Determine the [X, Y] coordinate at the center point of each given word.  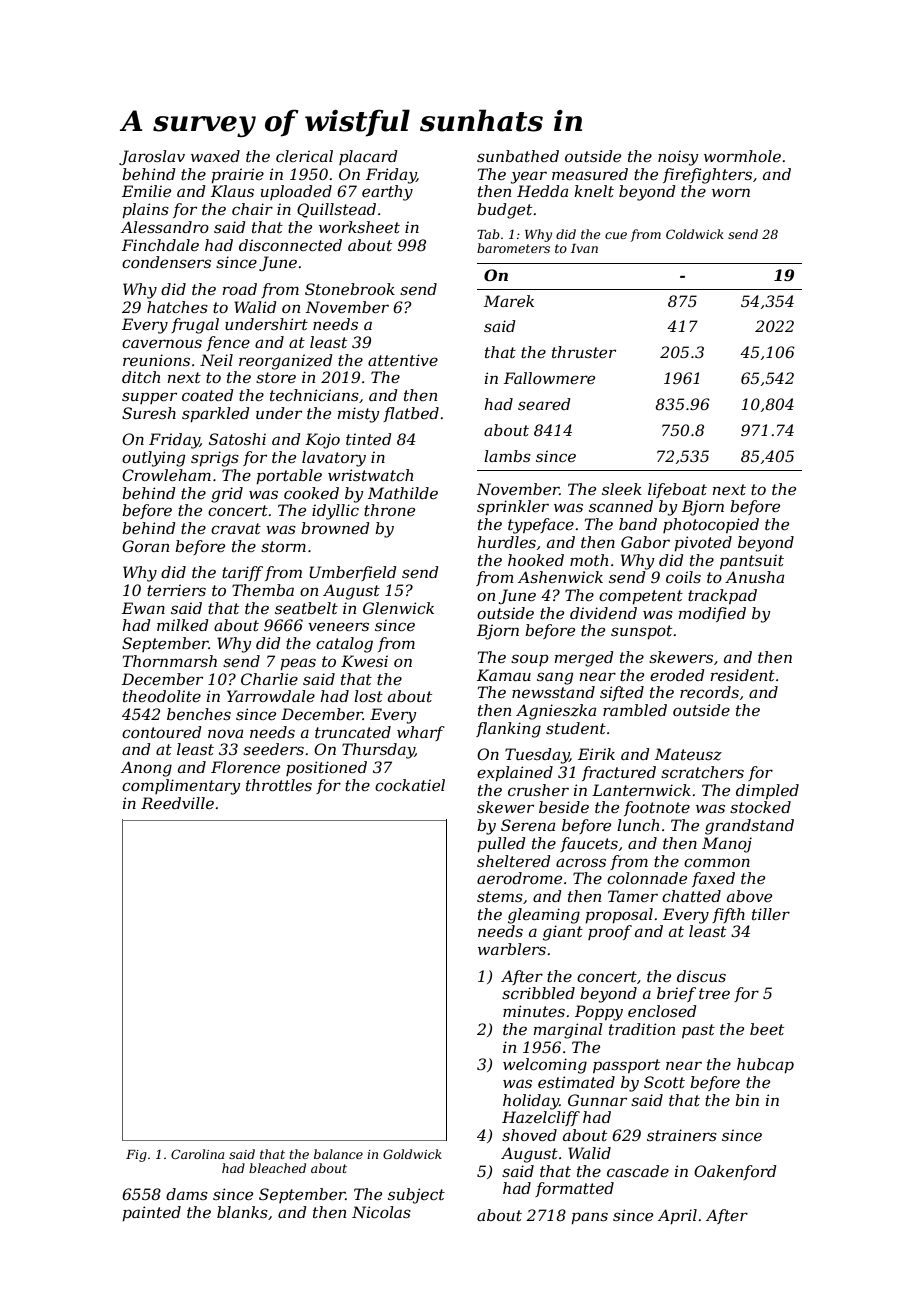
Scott [664, 1082]
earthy [387, 193]
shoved [529, 1135]
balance [338, 1154]
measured [590, 174]
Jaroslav [152, 157]
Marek [509, 301]
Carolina [197, 1154]
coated [208, 395]
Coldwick [695, 234]
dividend [603, 613]
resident [743, 675]
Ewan [143, 608]
